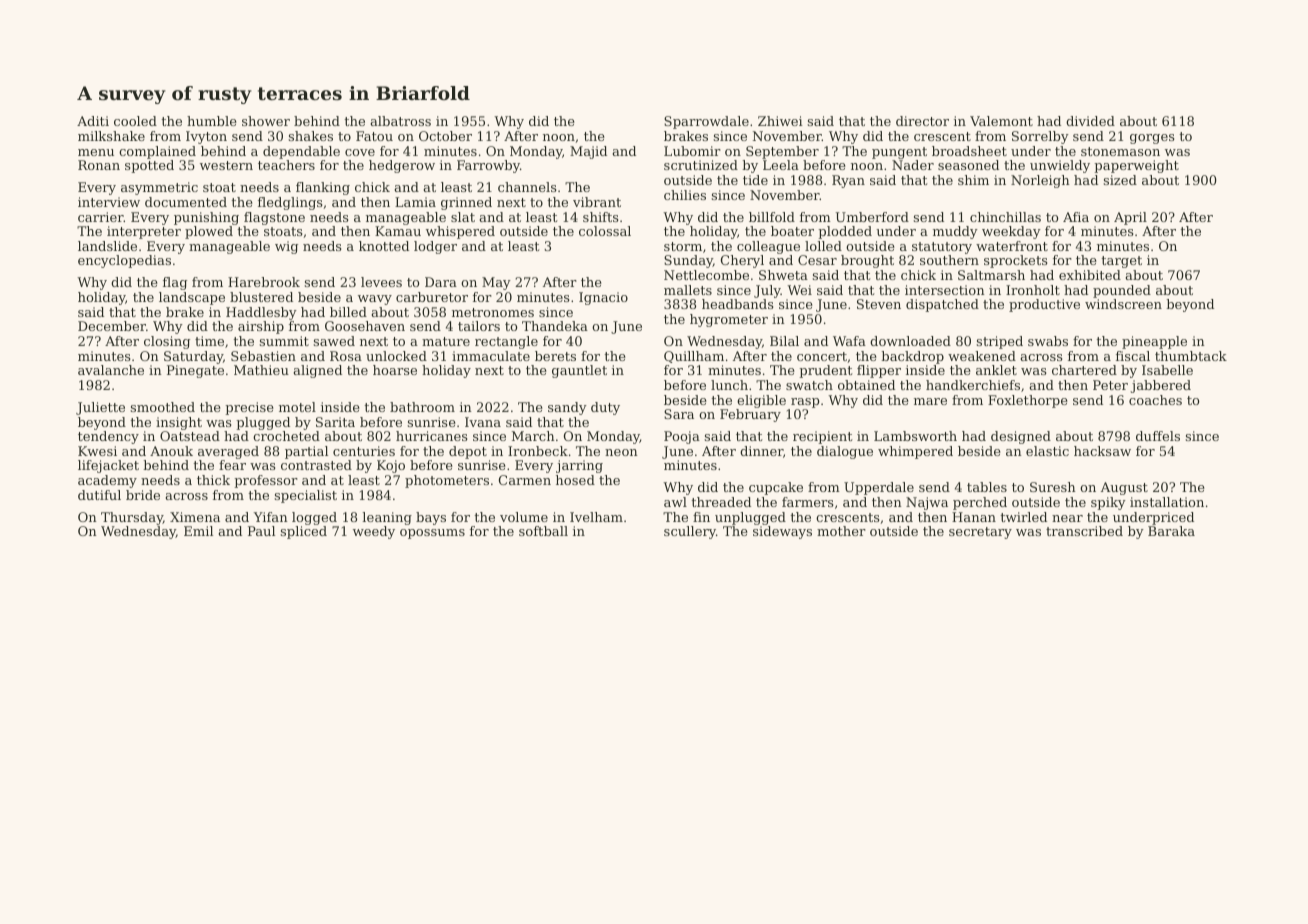  What do you see at coordinates (780, 121) in the document?
I see `Zhiwei` at bounding box center [780, 121].
